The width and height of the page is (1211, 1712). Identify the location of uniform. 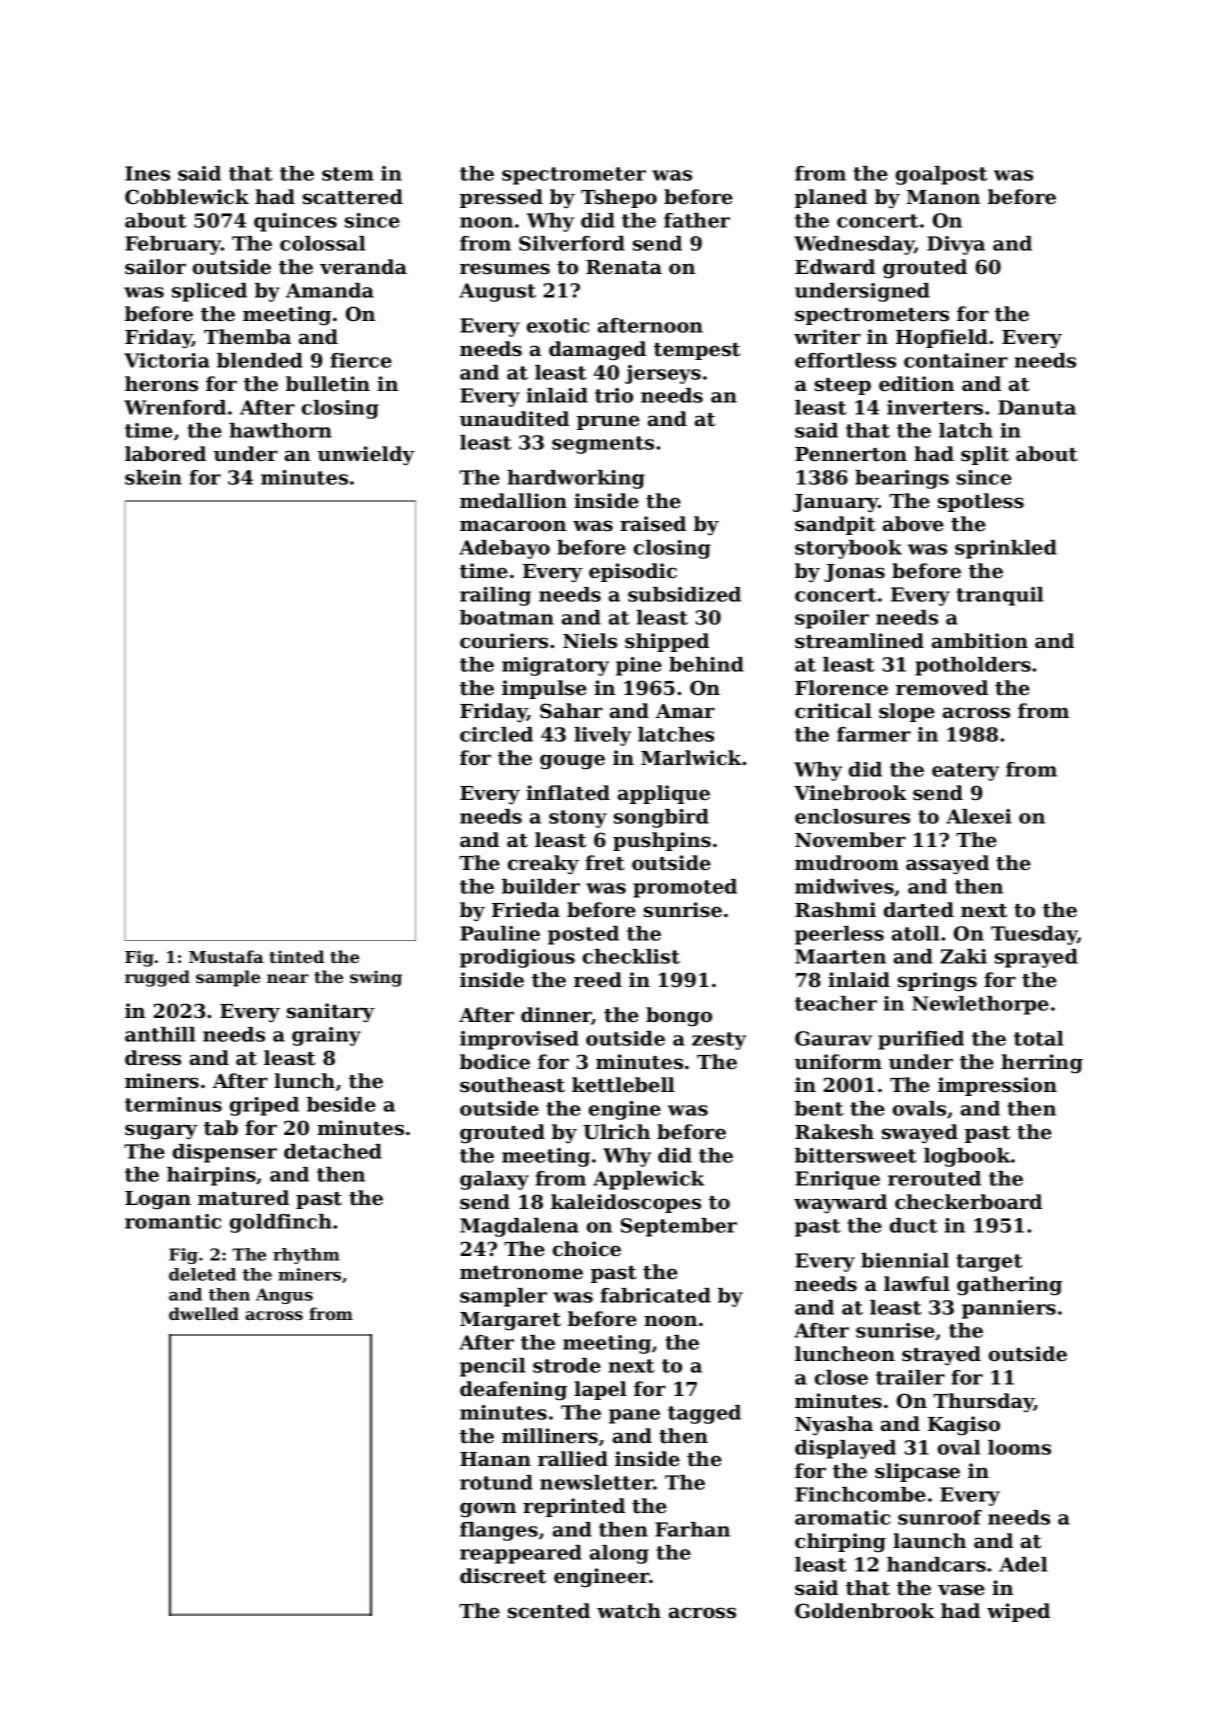
(838, 1061).
